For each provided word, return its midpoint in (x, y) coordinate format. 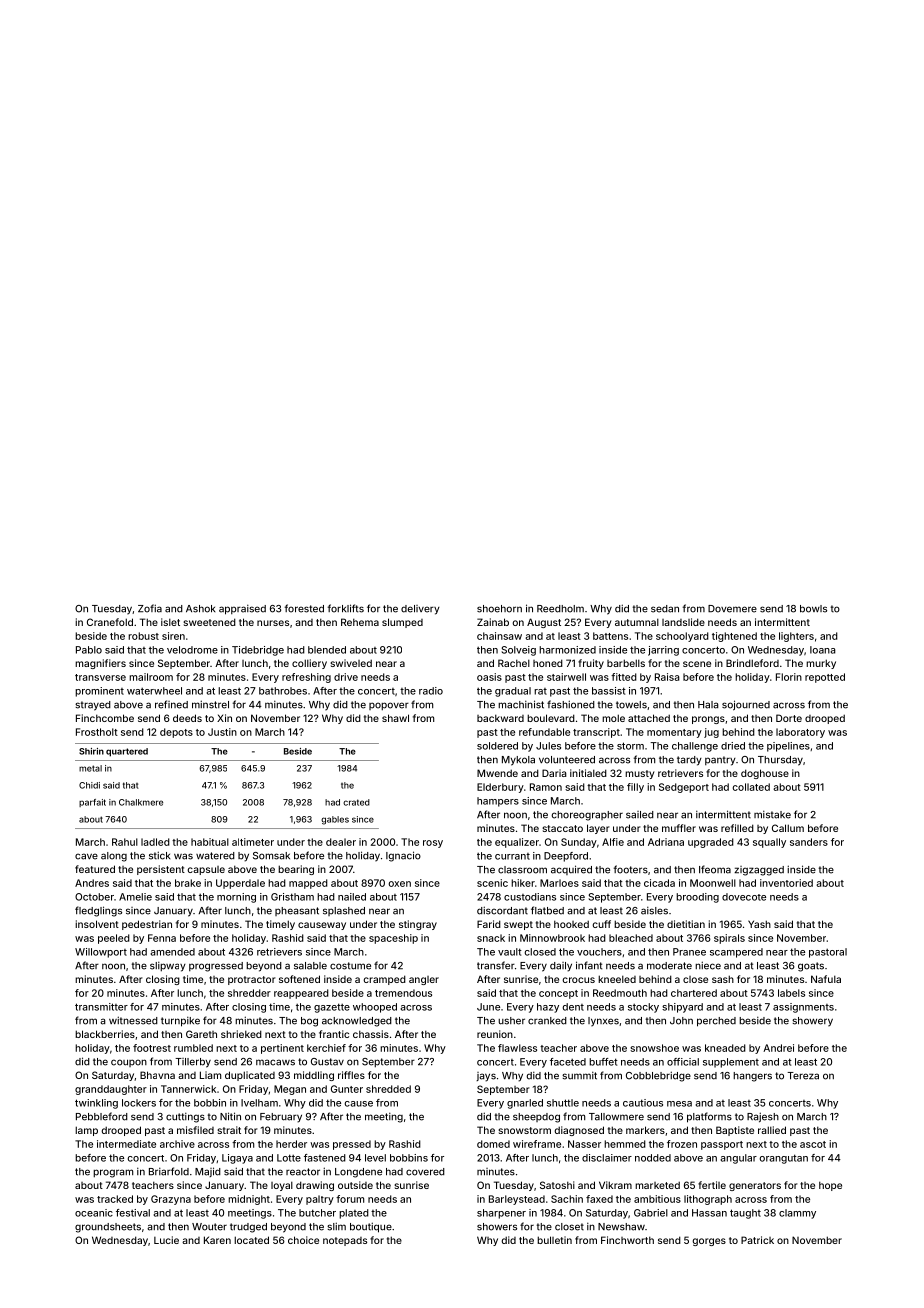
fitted (624, 677)
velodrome (192, 650)
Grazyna (171, 1200)
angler (424, 980)
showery (812, 1022)
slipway (168, 966)
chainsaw (499, 636)
